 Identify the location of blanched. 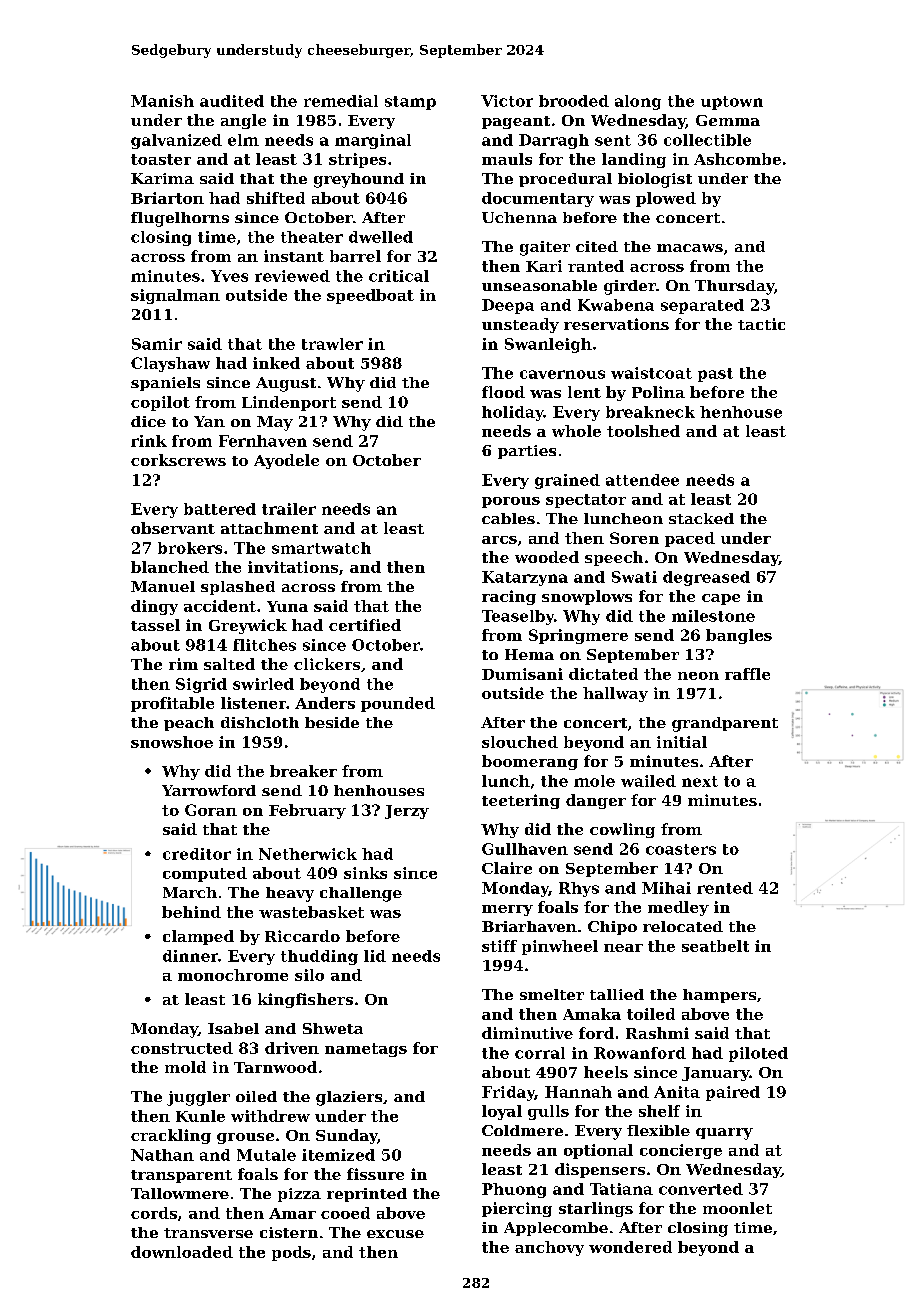
(170, 567).
